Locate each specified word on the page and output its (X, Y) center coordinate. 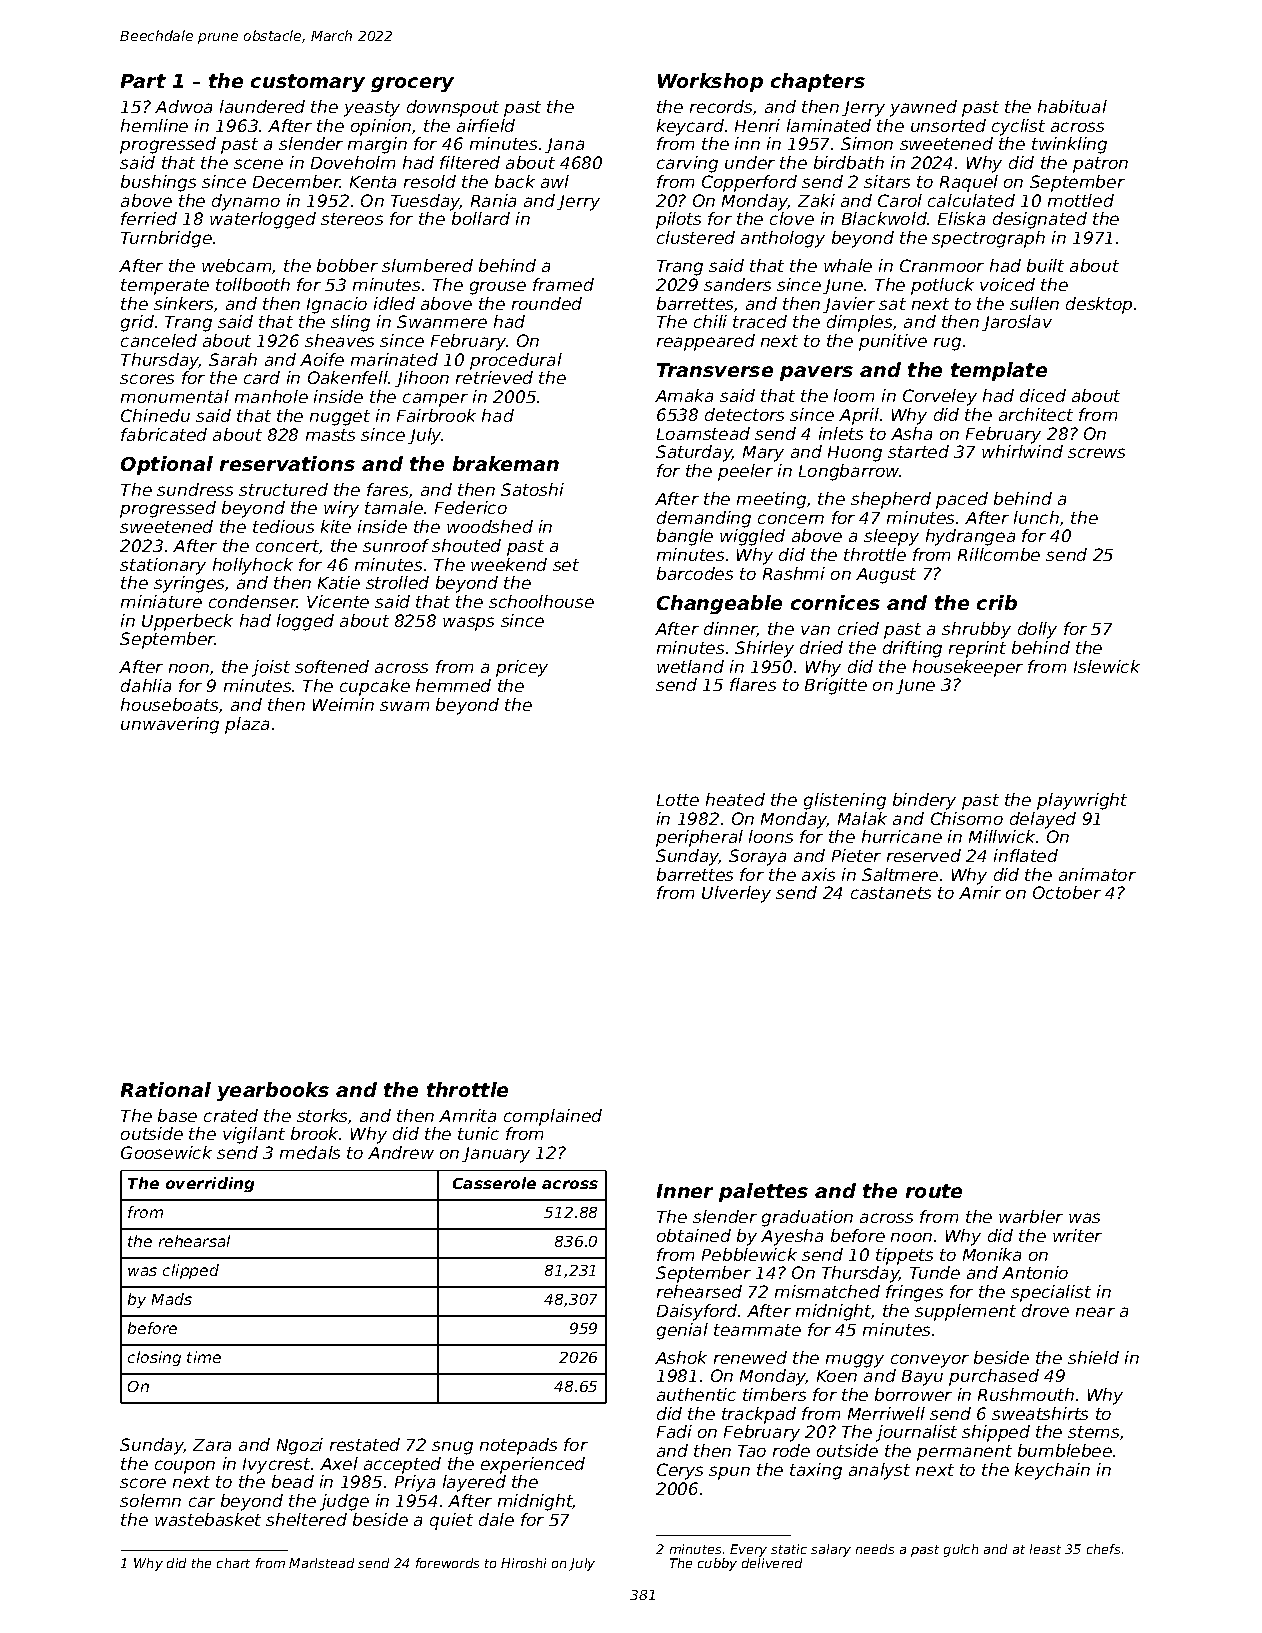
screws (1096, 453)
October (1067, 892)
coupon (185, 1467)
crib (997, 602)
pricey (522, 668)
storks (323, 1116)
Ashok (681, 1357)
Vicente (338, 601)
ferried (149, 218)
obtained (694, 1235)
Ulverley (736, 894)
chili (710, 321)
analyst (879, 1471)
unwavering (170, 725)
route (934, 1191)
